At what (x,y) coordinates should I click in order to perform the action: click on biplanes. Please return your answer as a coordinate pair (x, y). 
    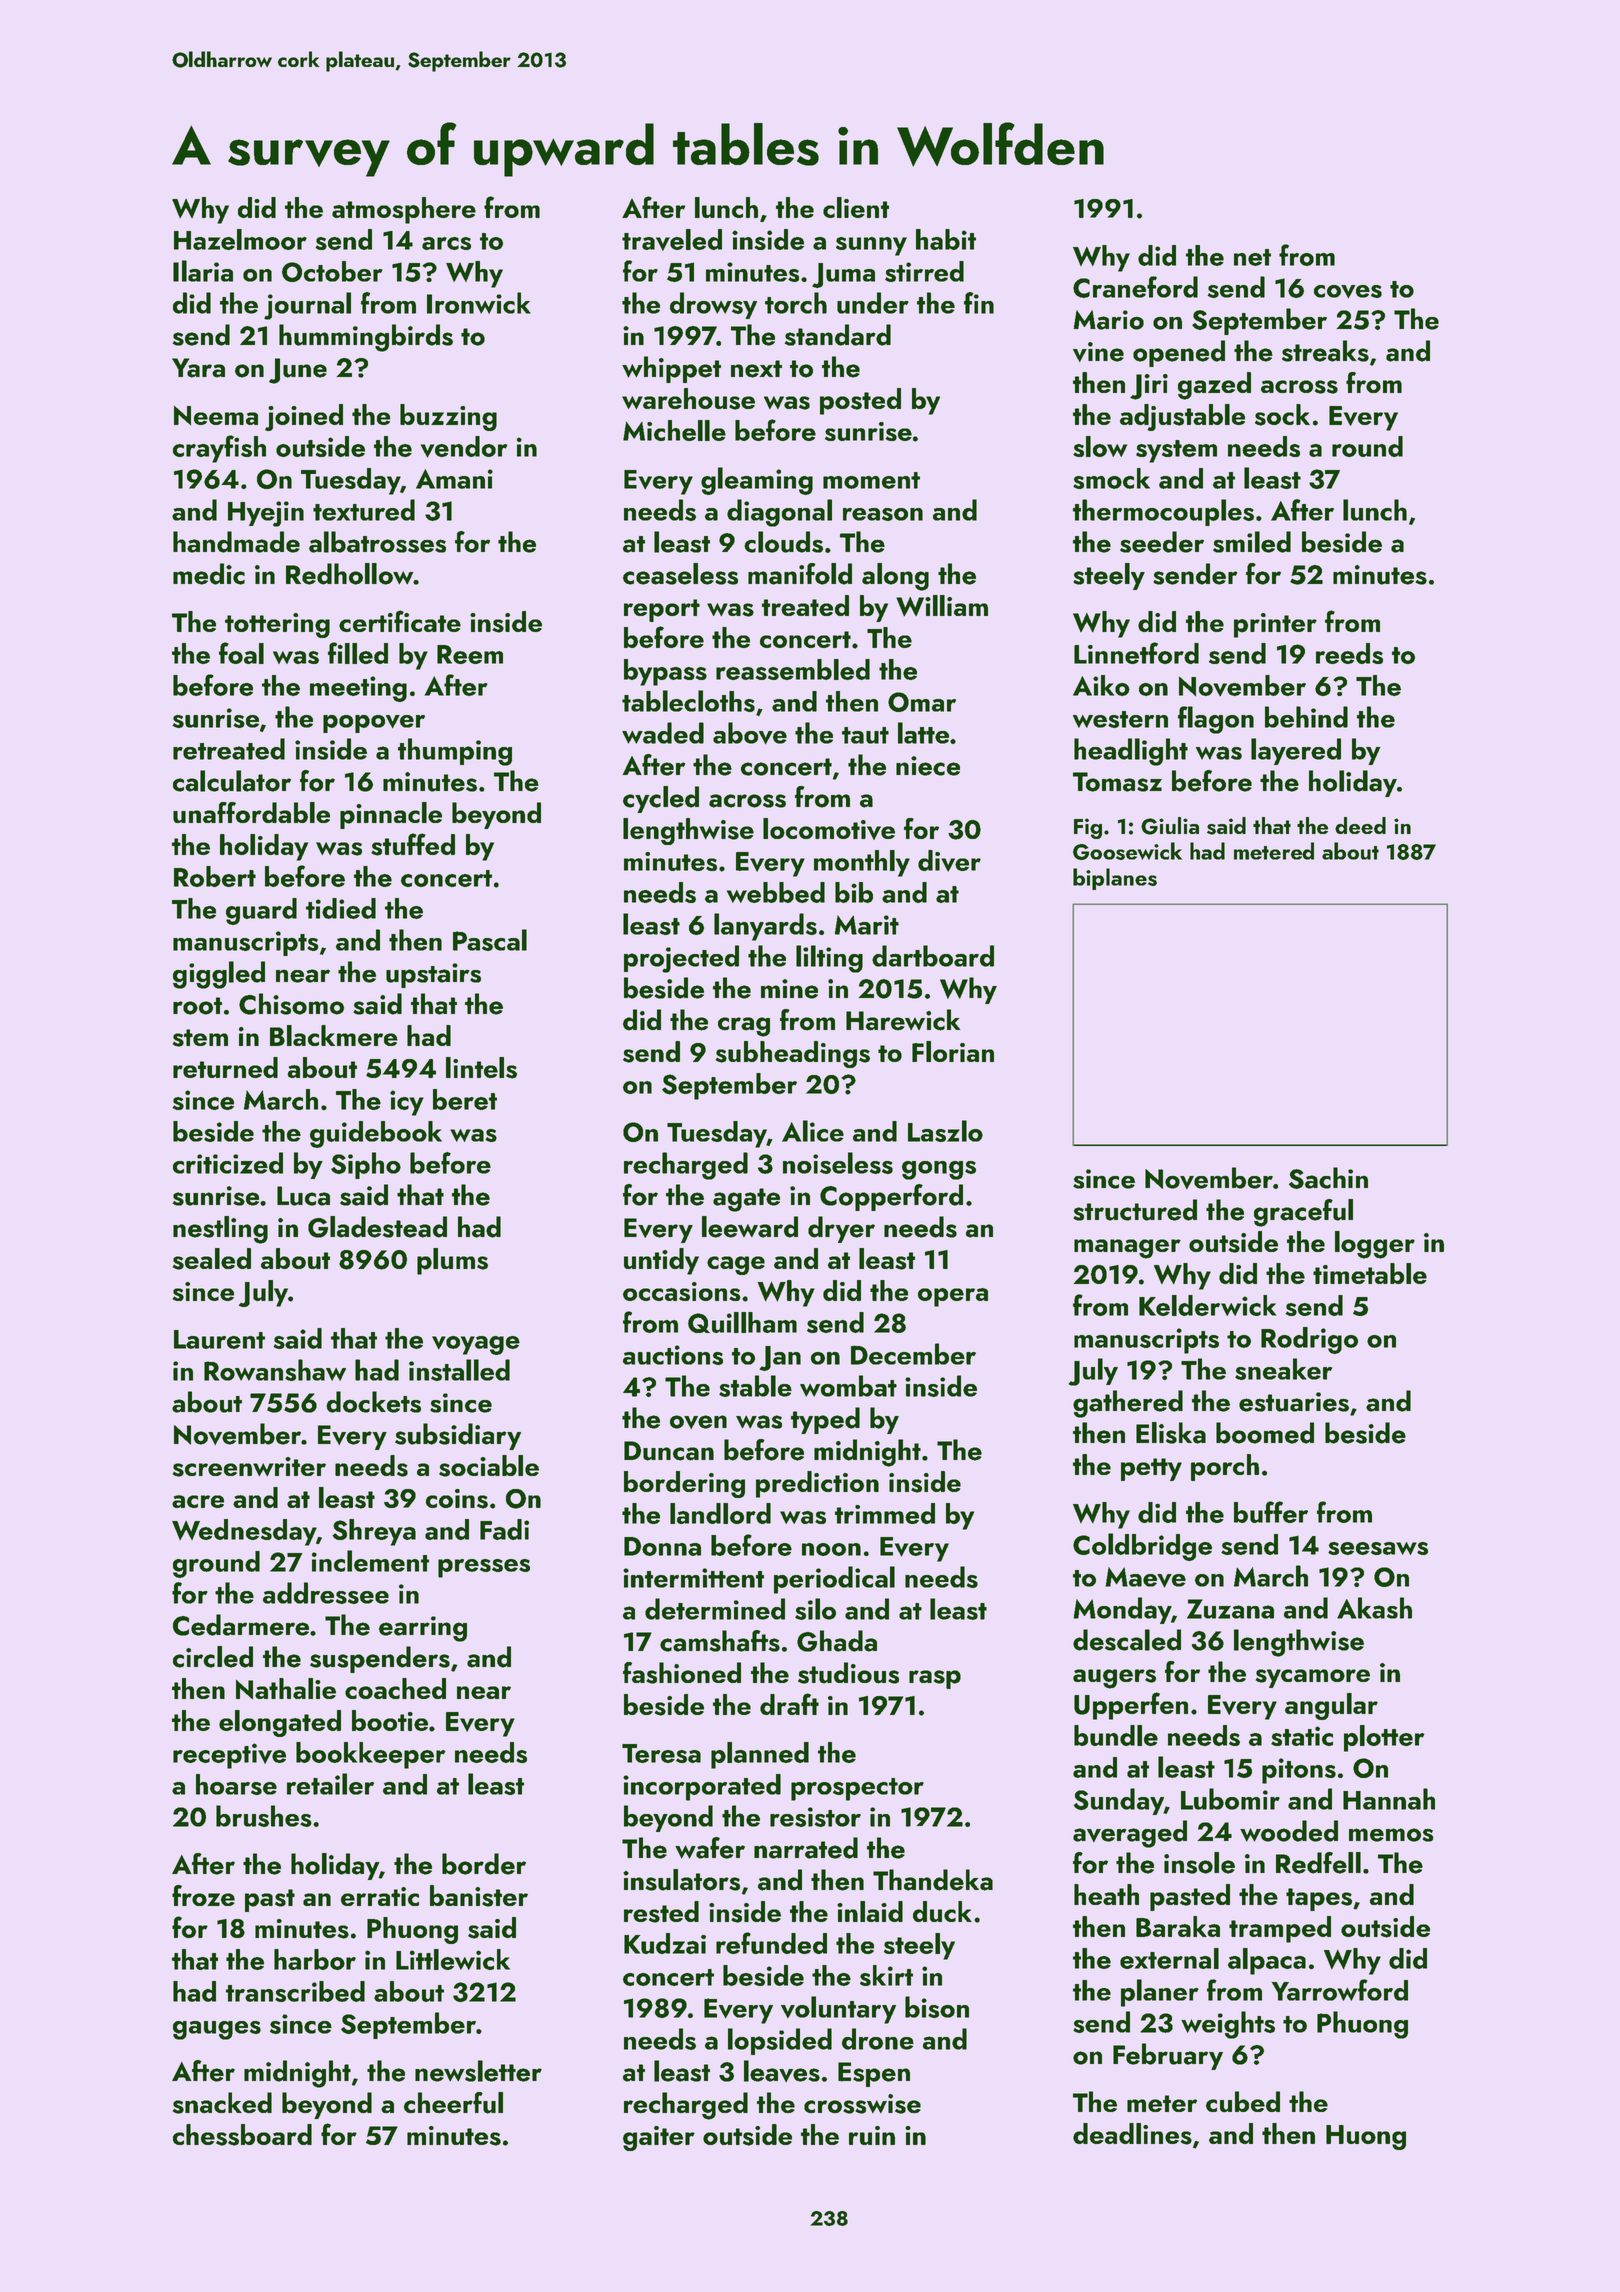
    Looking at the image, I should click on (1115, 879).
